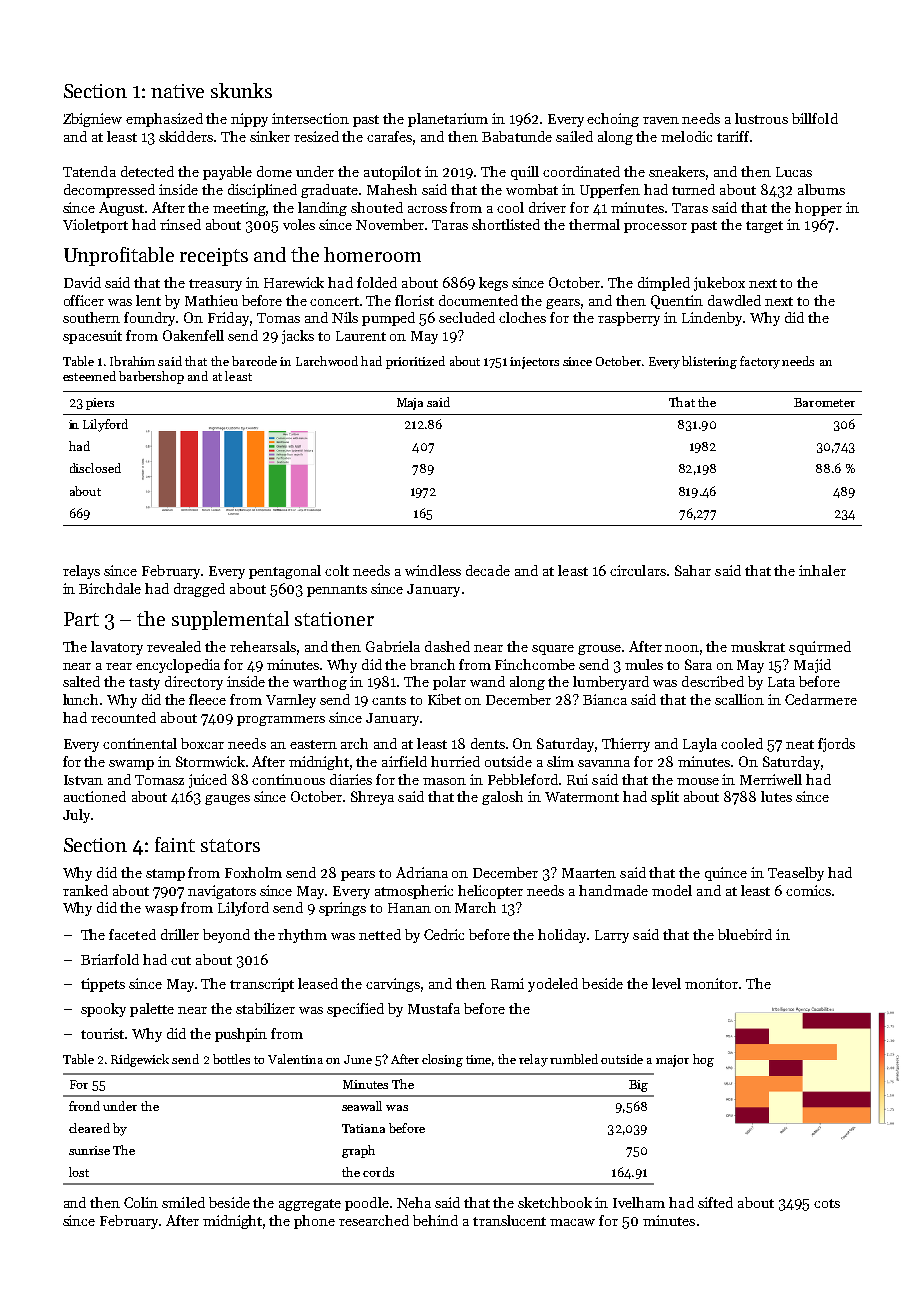 This image has height=1308, width=924. I want to click on comics, so click(808, 890).
